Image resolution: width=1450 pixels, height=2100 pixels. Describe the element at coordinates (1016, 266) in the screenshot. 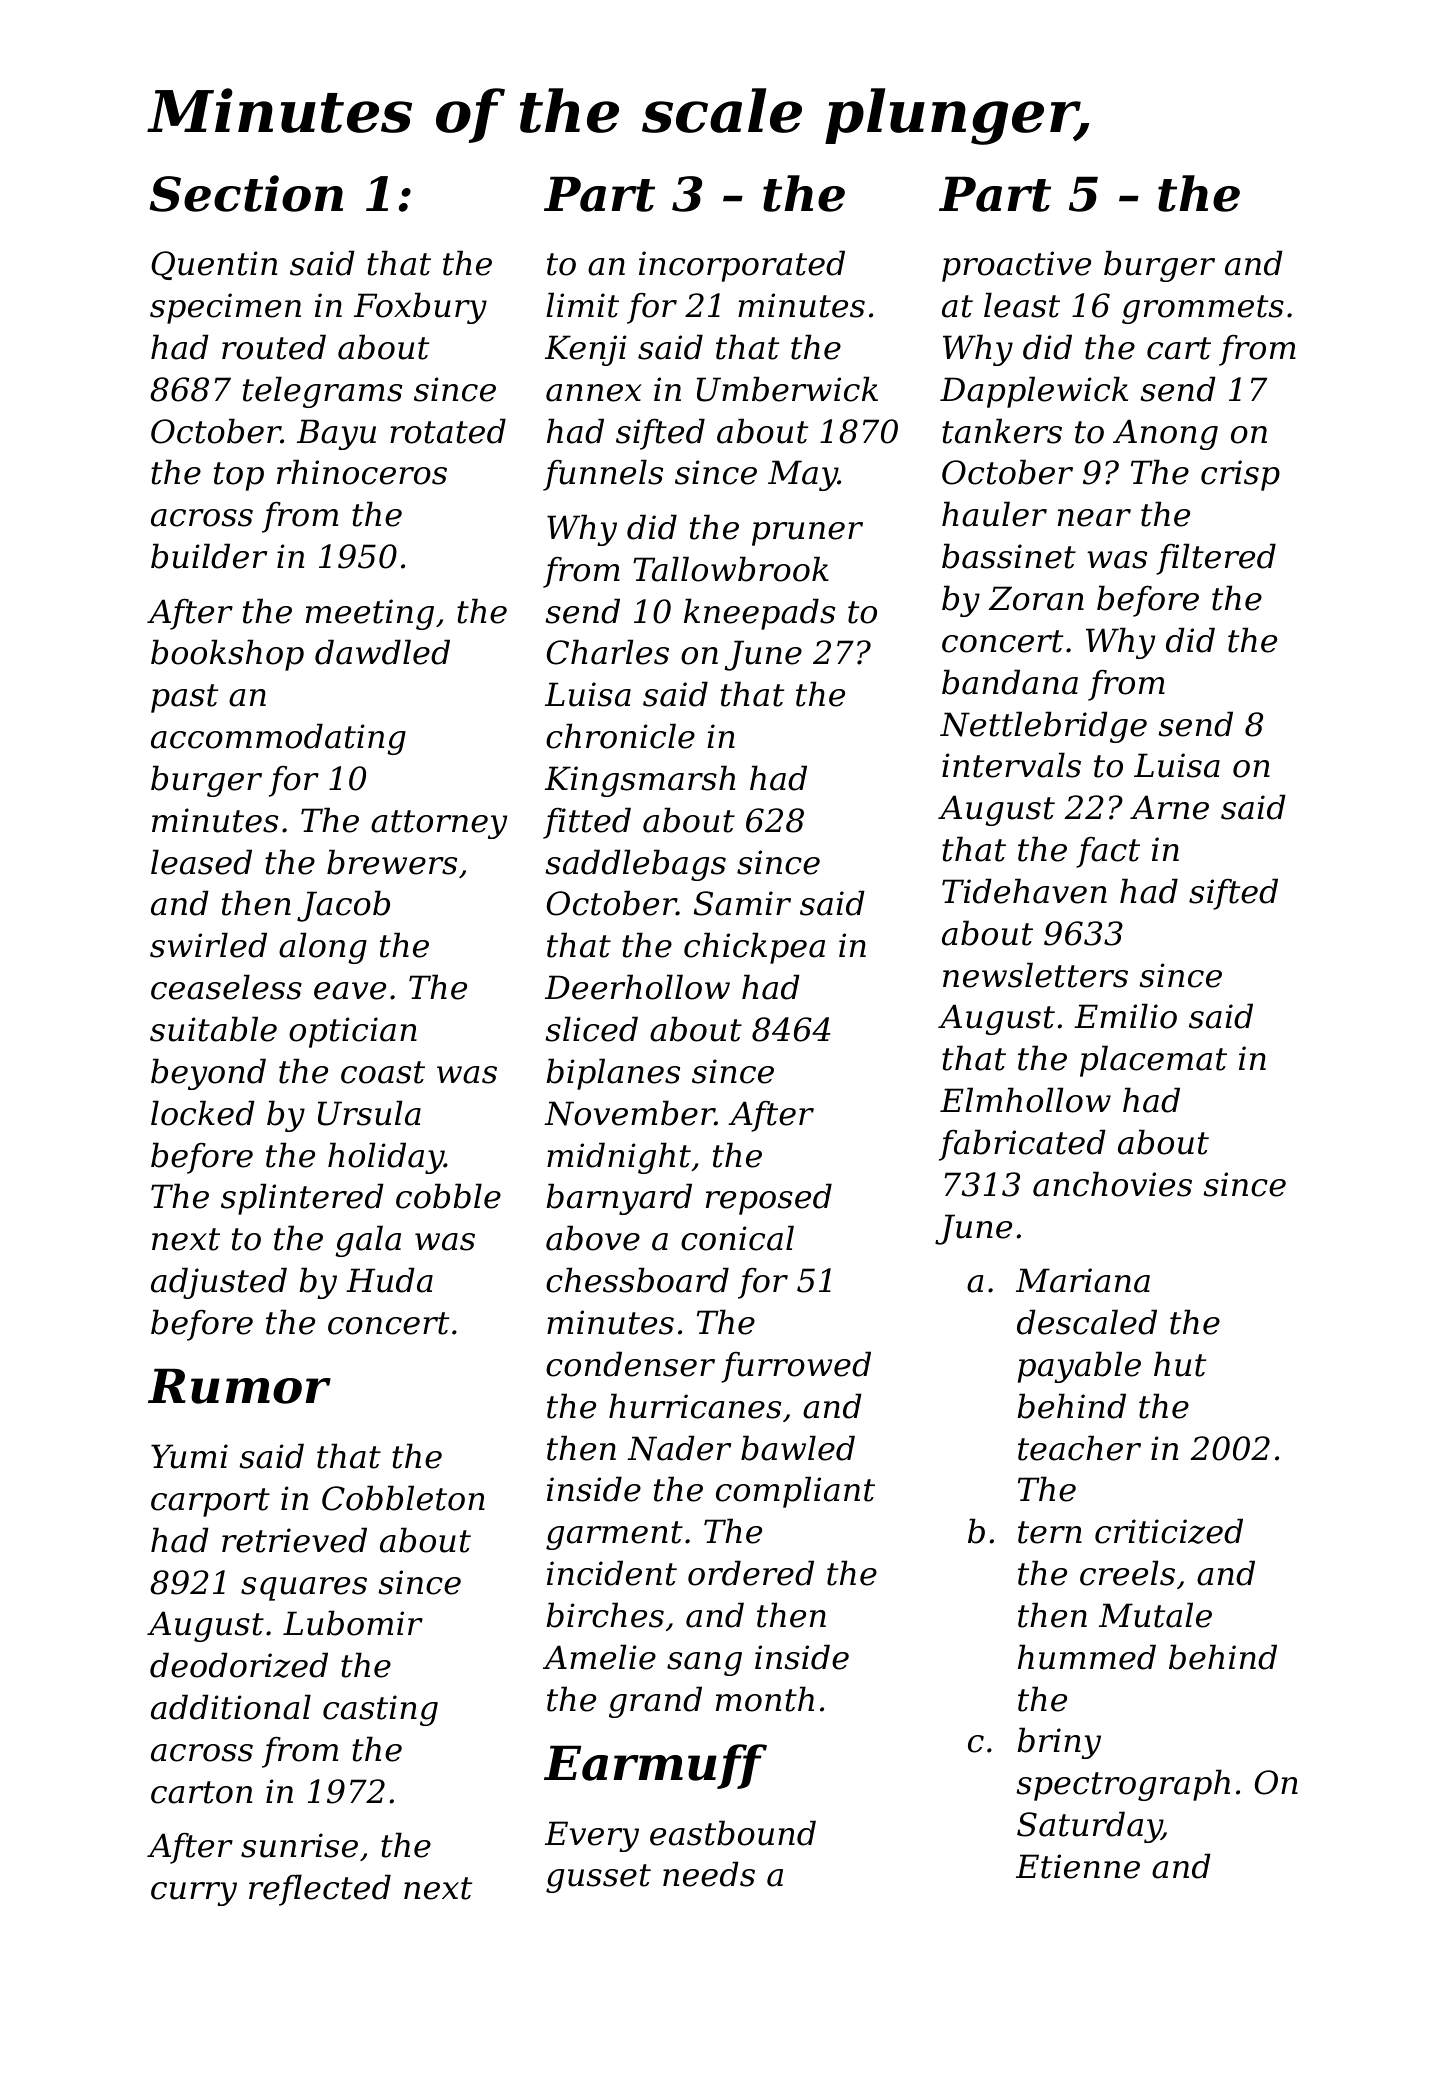

I see `proactive` at that location.
